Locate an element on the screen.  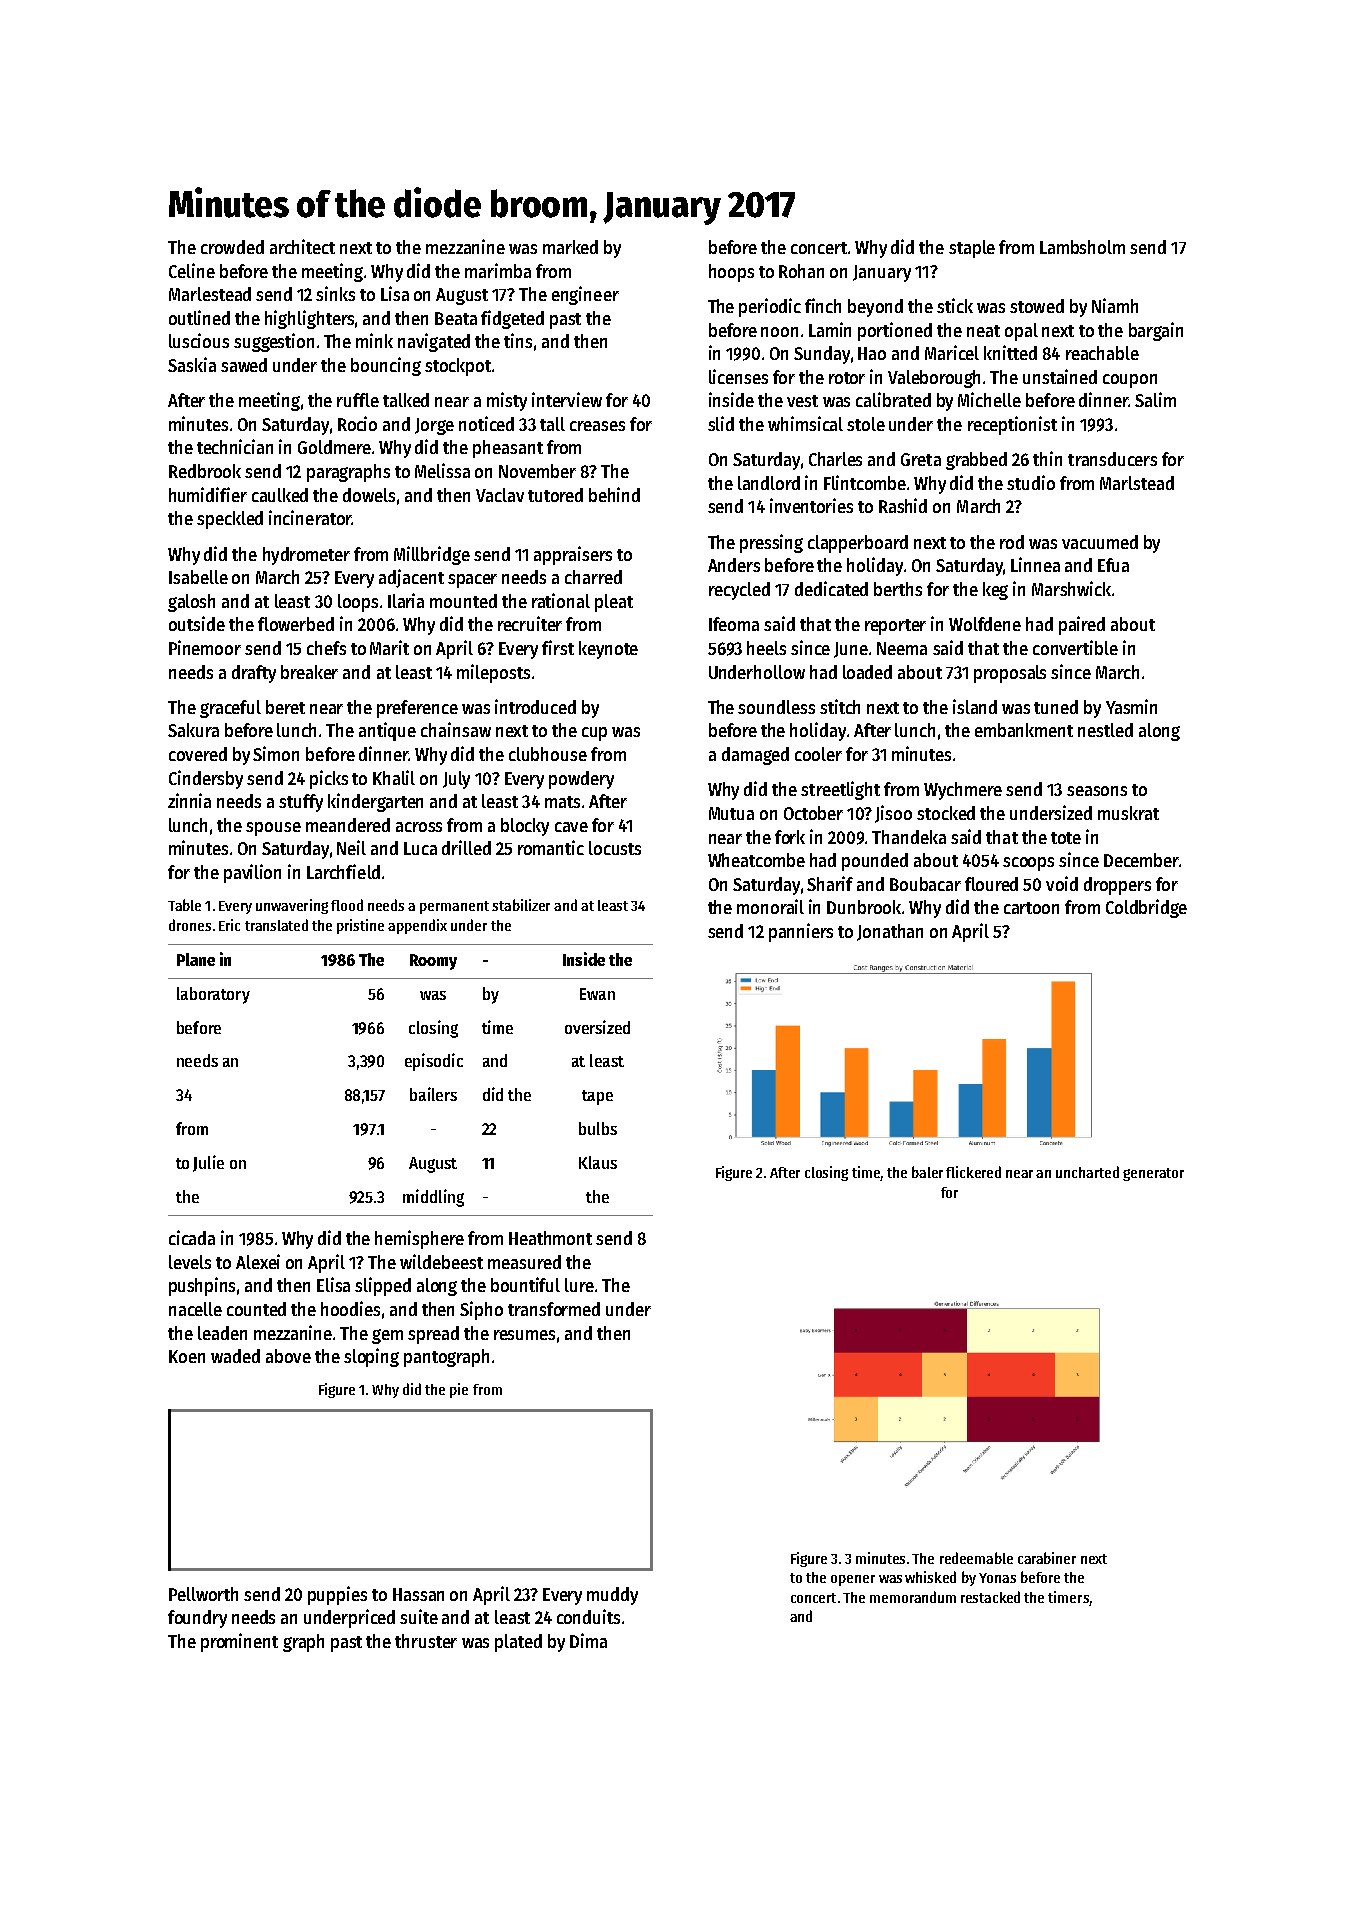
Pellworth is located at coordinates (203, 1594).
